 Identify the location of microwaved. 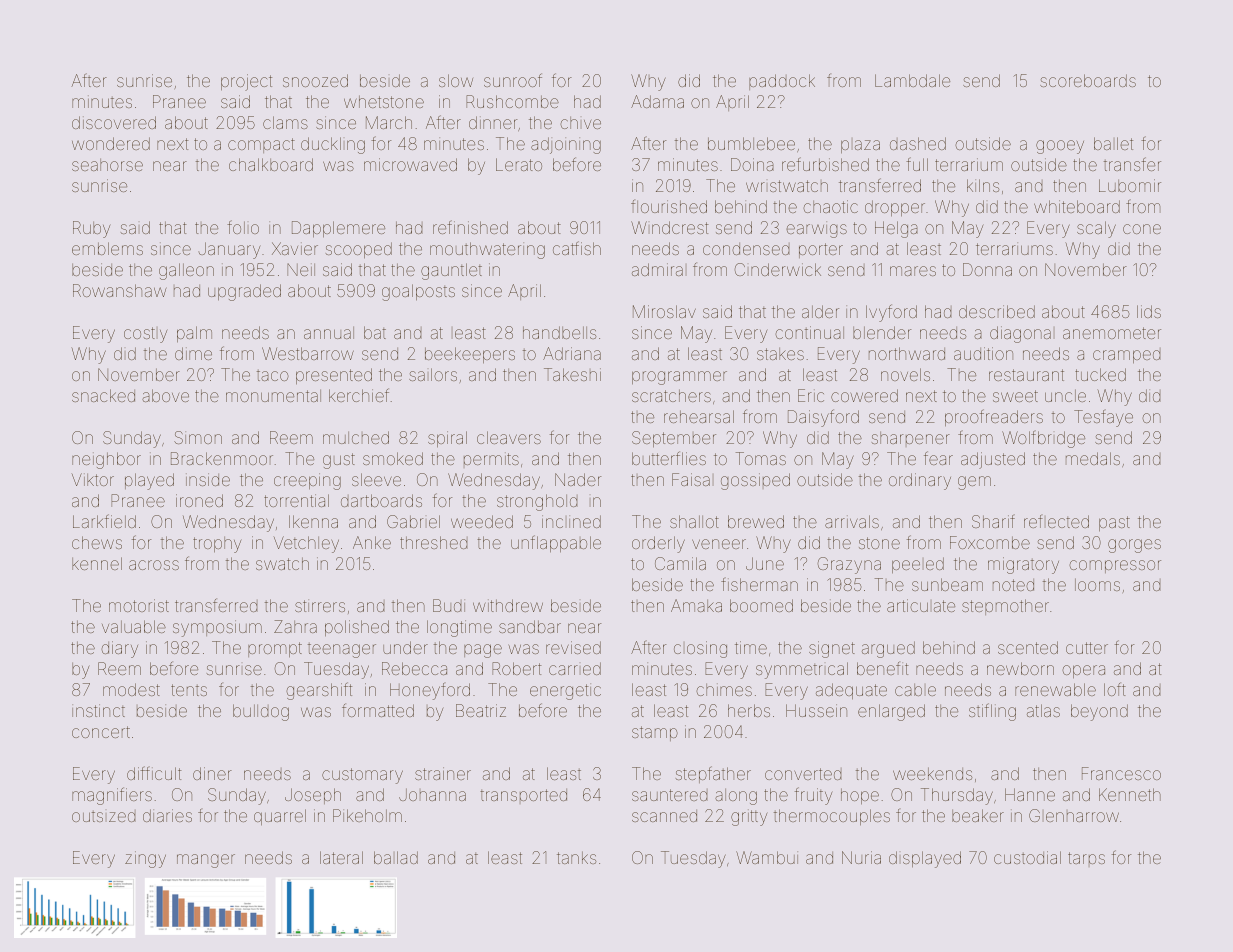
(410, 164).
